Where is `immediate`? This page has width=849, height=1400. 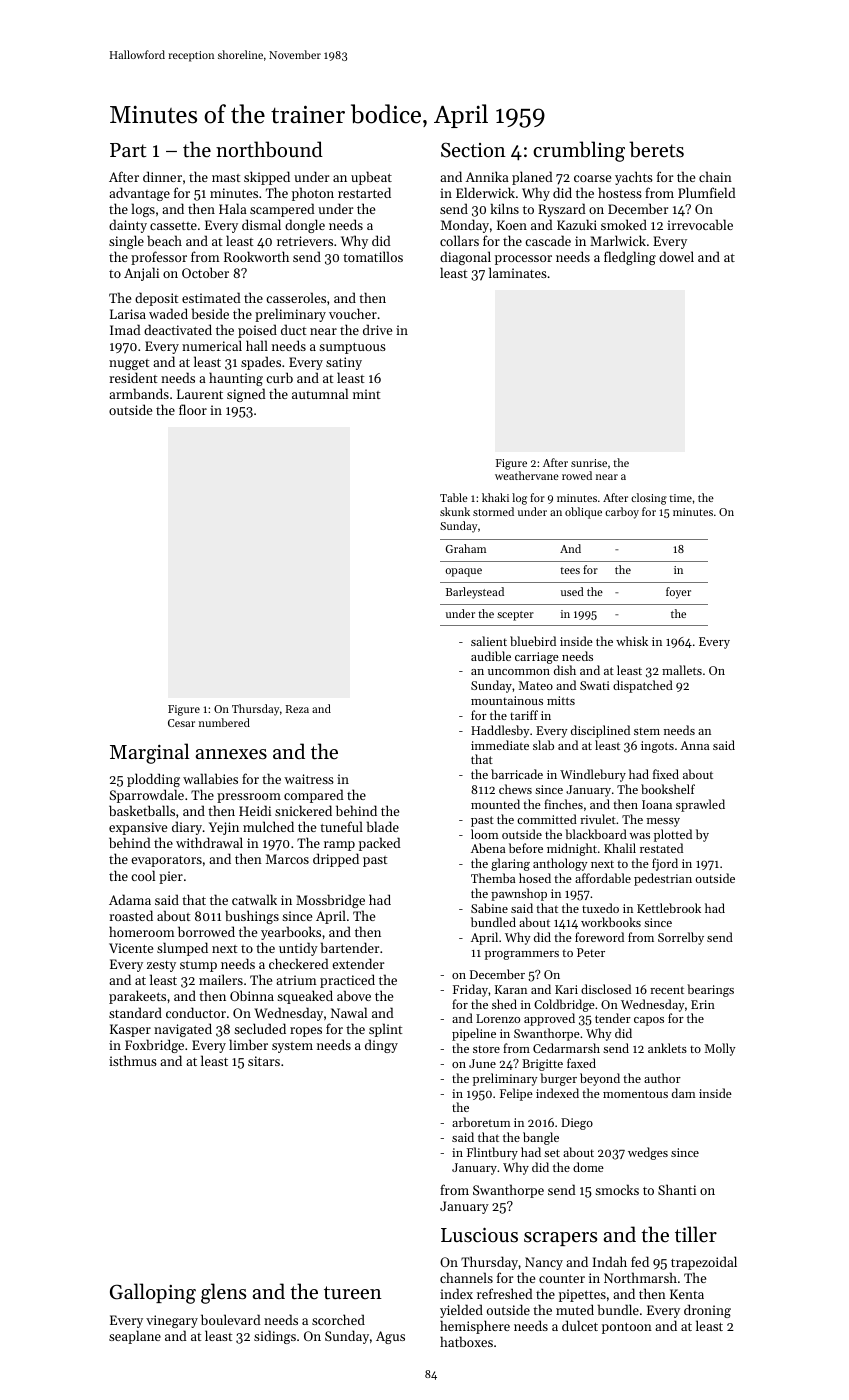
immediate is located at coordinates (500, 745).
